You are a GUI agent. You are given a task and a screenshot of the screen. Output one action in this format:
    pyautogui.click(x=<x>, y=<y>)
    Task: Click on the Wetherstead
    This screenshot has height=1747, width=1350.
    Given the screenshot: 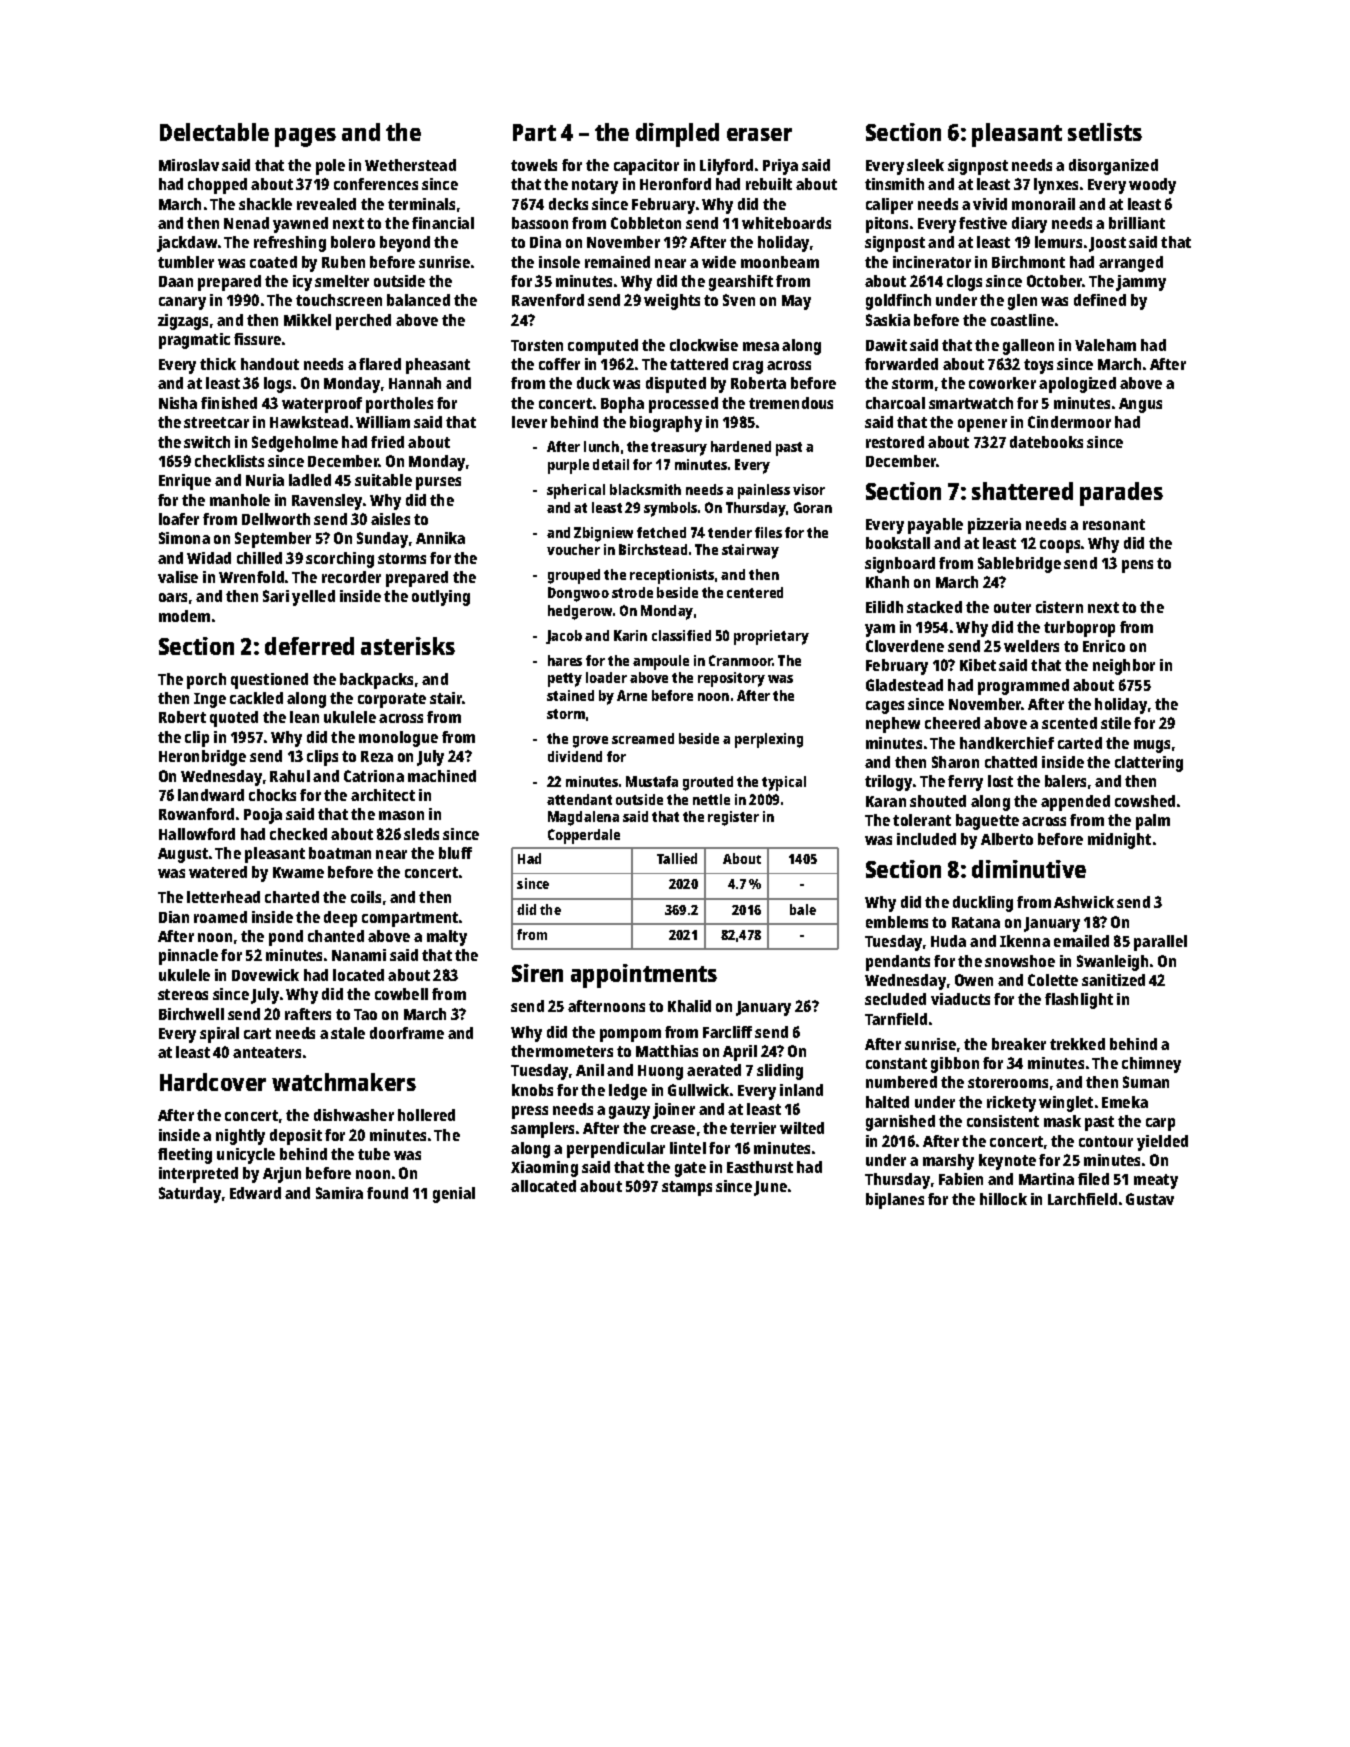 What is the action you would take?
    pyautogui.click(x=410, y=165)
